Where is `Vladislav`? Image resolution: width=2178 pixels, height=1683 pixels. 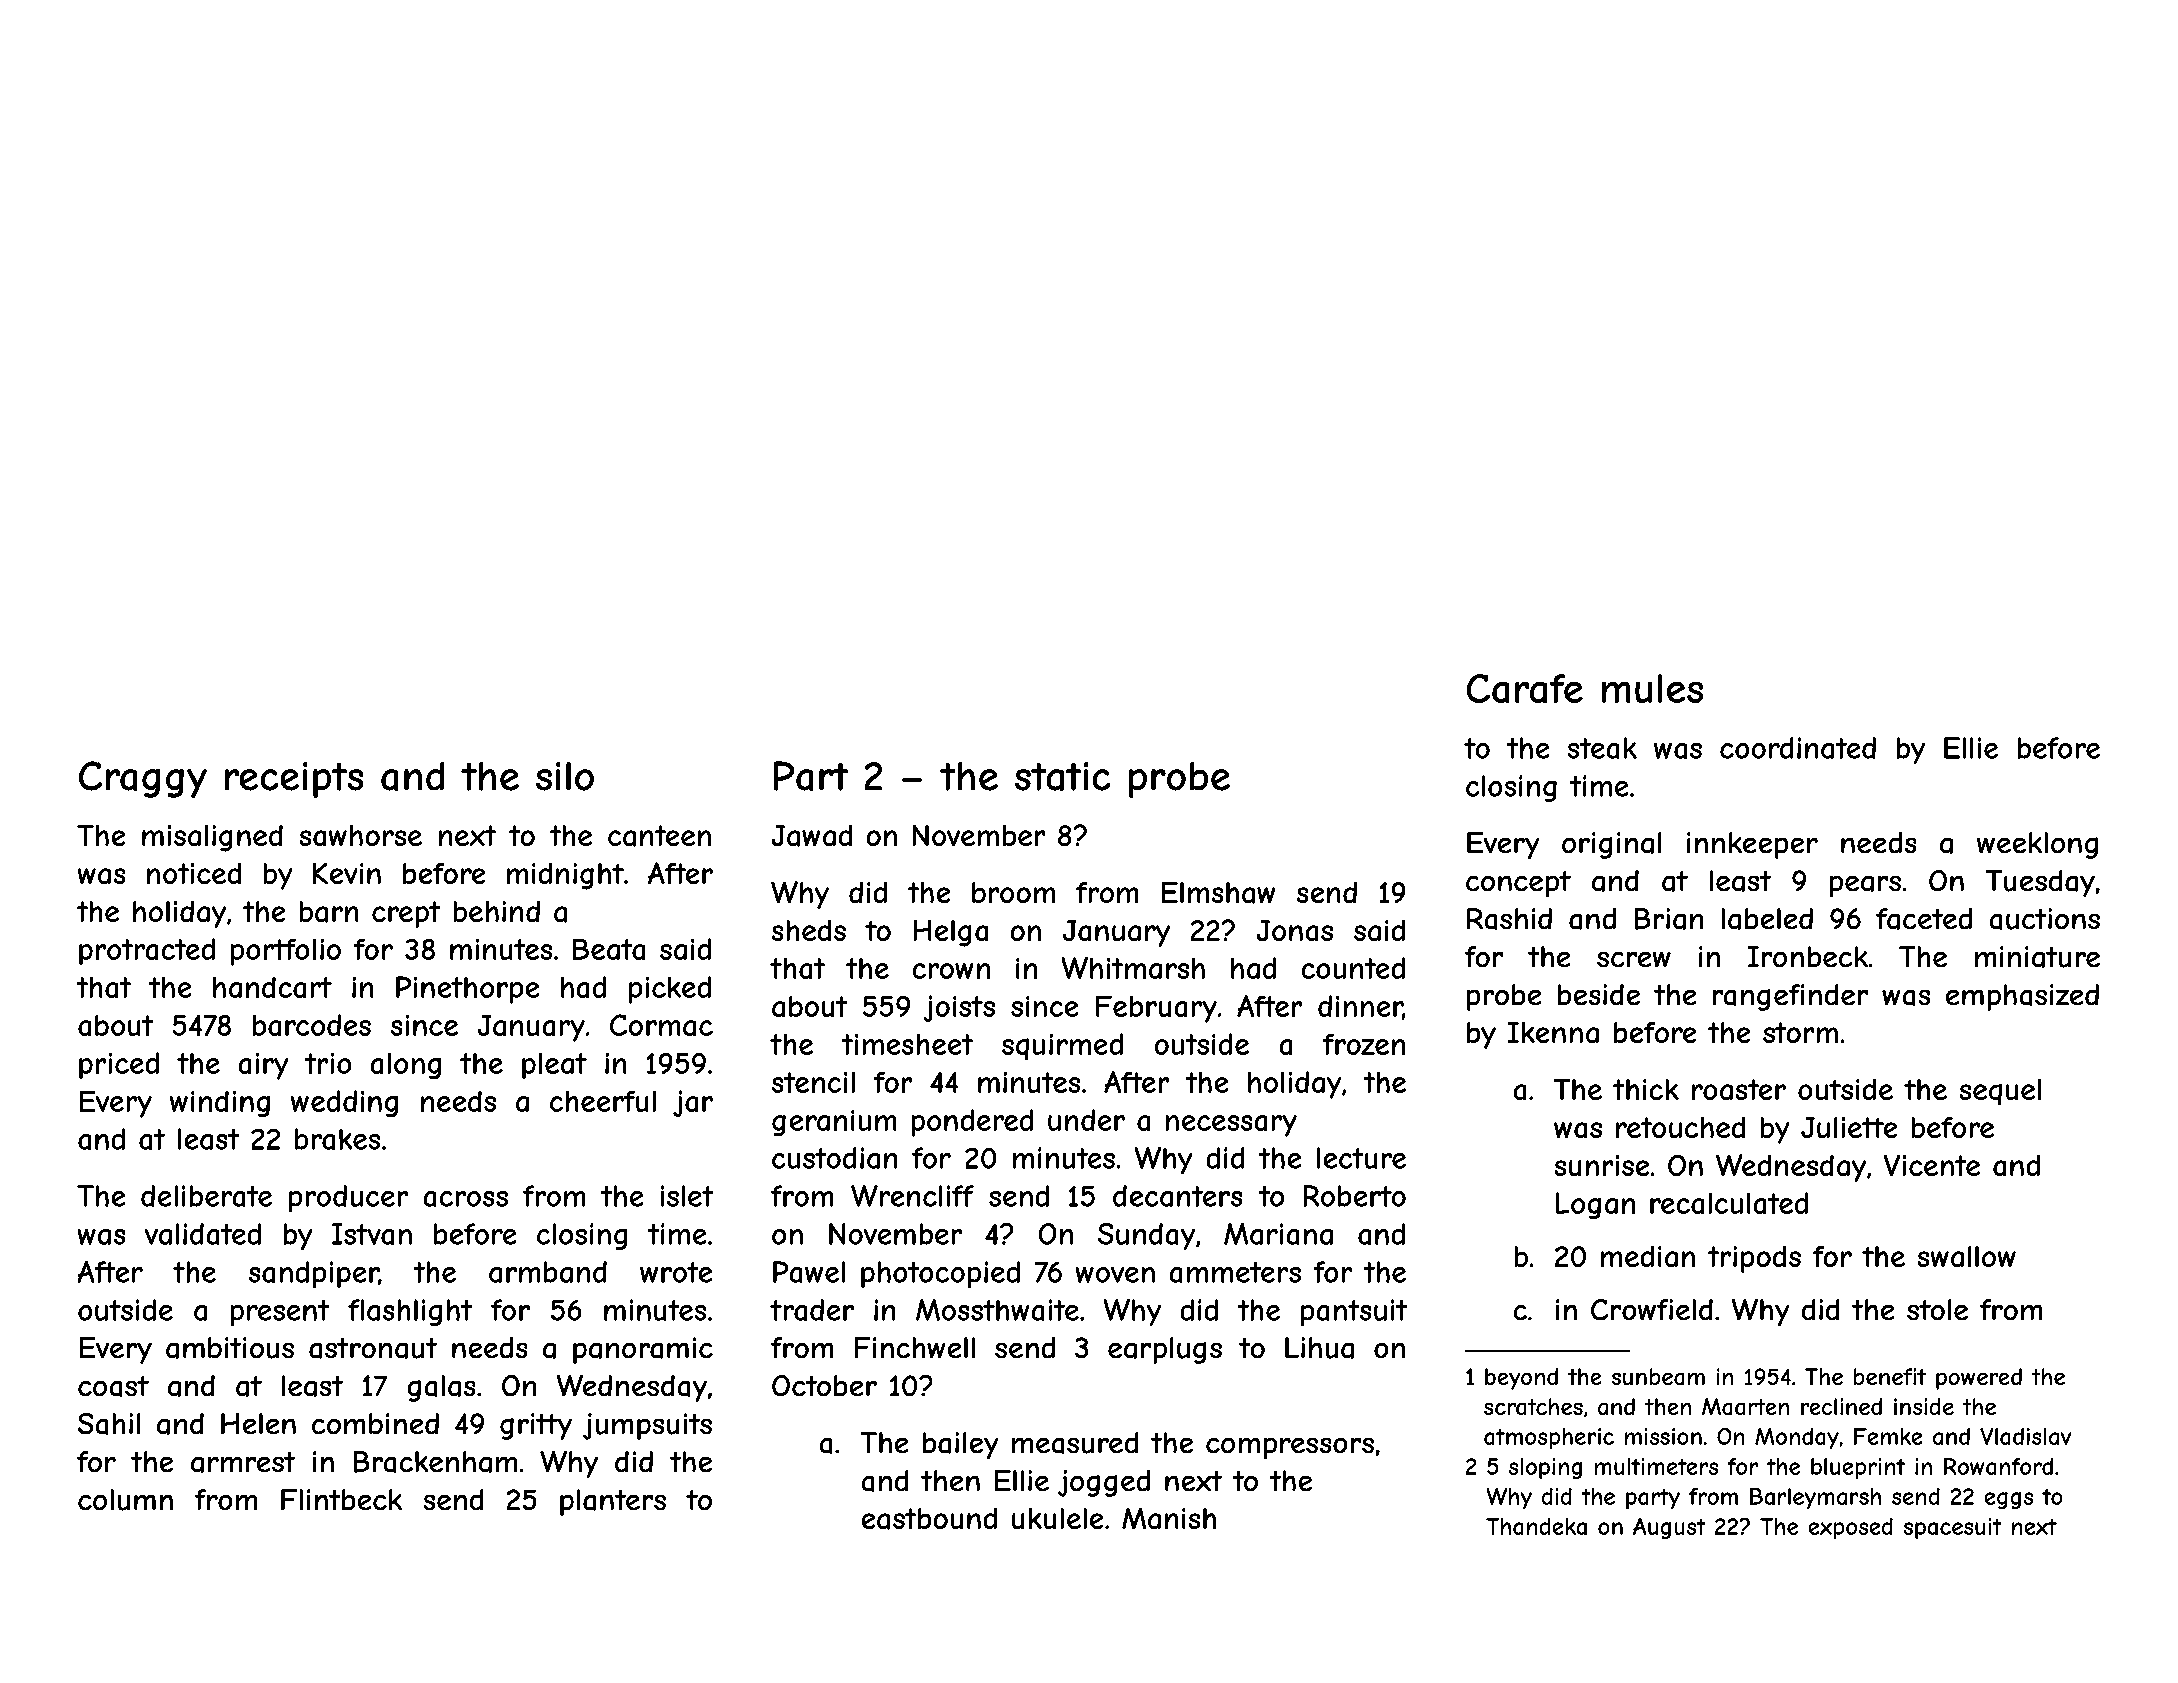
Vladislav is located at coordinates (2025, 1436).
